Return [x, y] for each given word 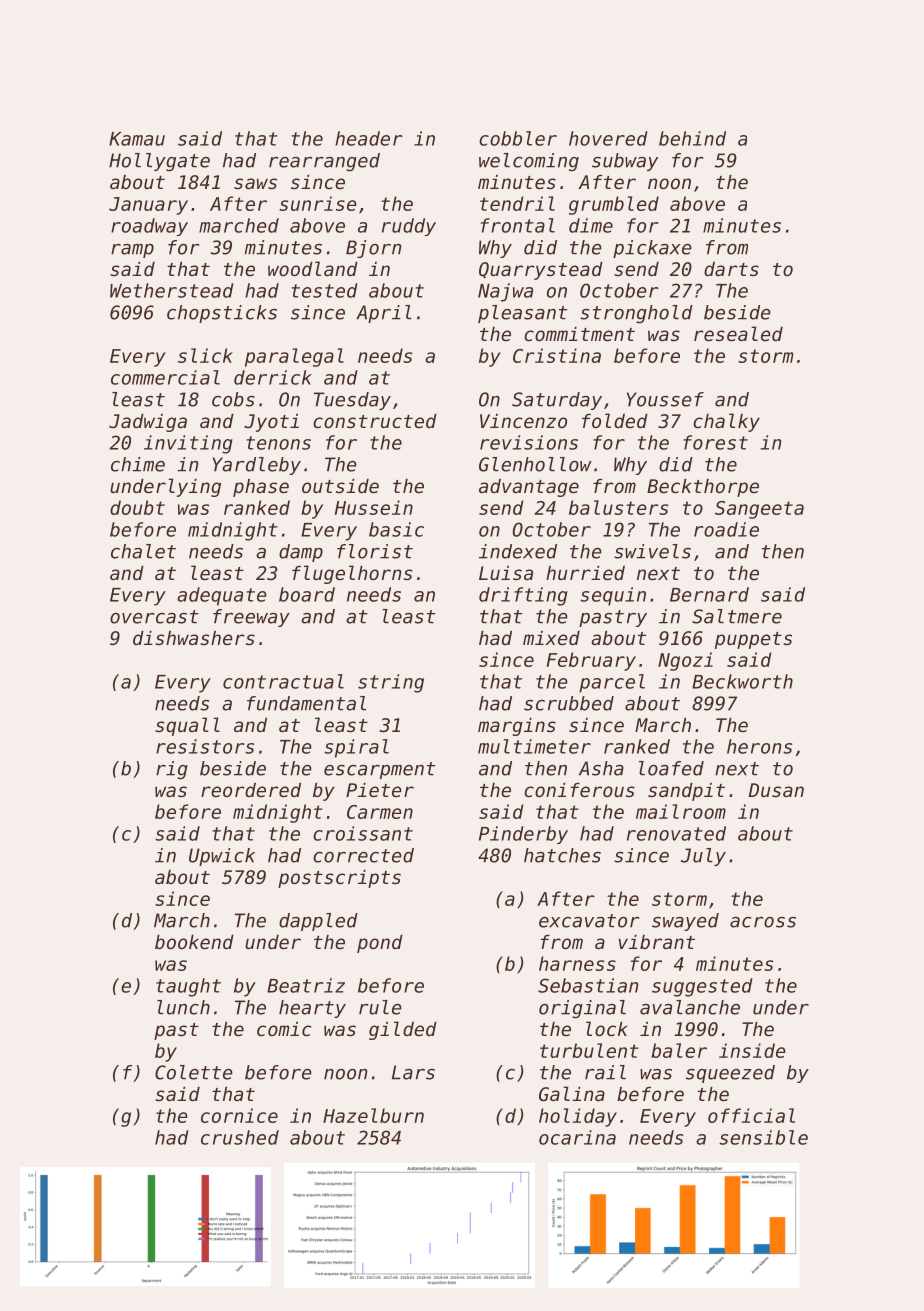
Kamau [137, 139]
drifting [523, 596]
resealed [738, 334]
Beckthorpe [703, 488]
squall [187, 726]
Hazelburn [373, 1115]
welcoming [529, 162]
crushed [240, 1137]
